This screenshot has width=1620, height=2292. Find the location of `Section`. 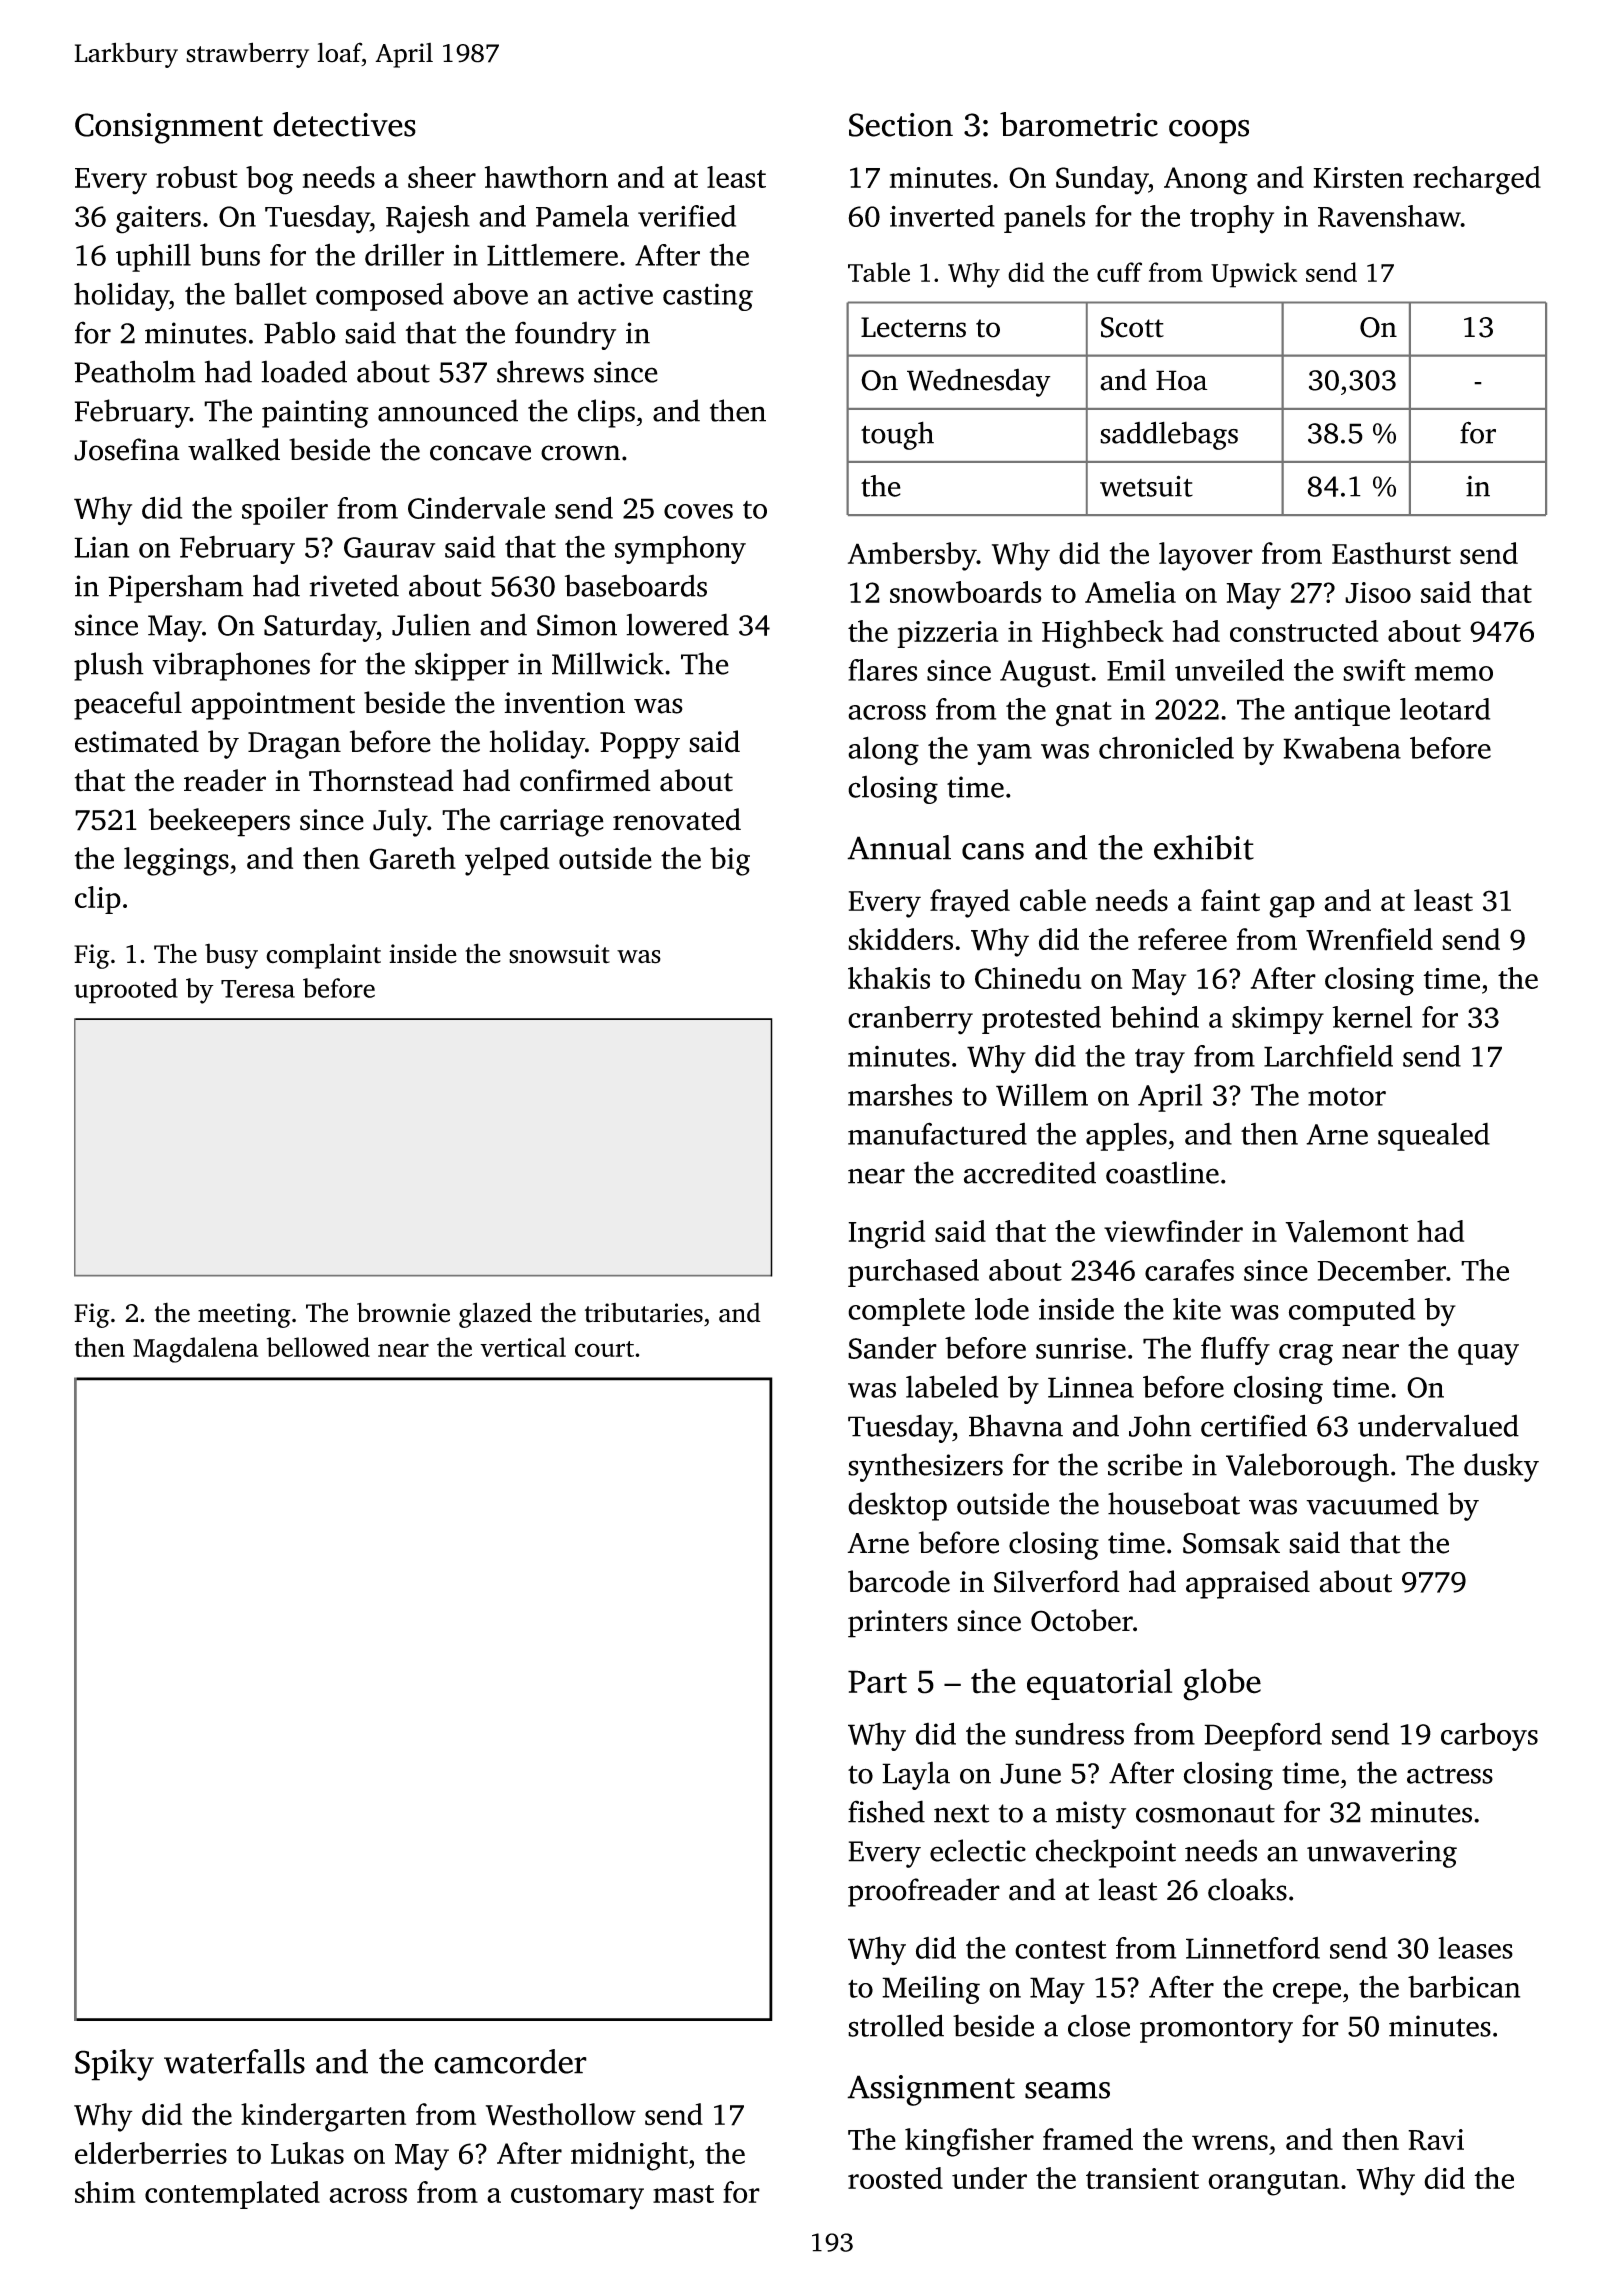

Section is located at coordinates (901, 125).
